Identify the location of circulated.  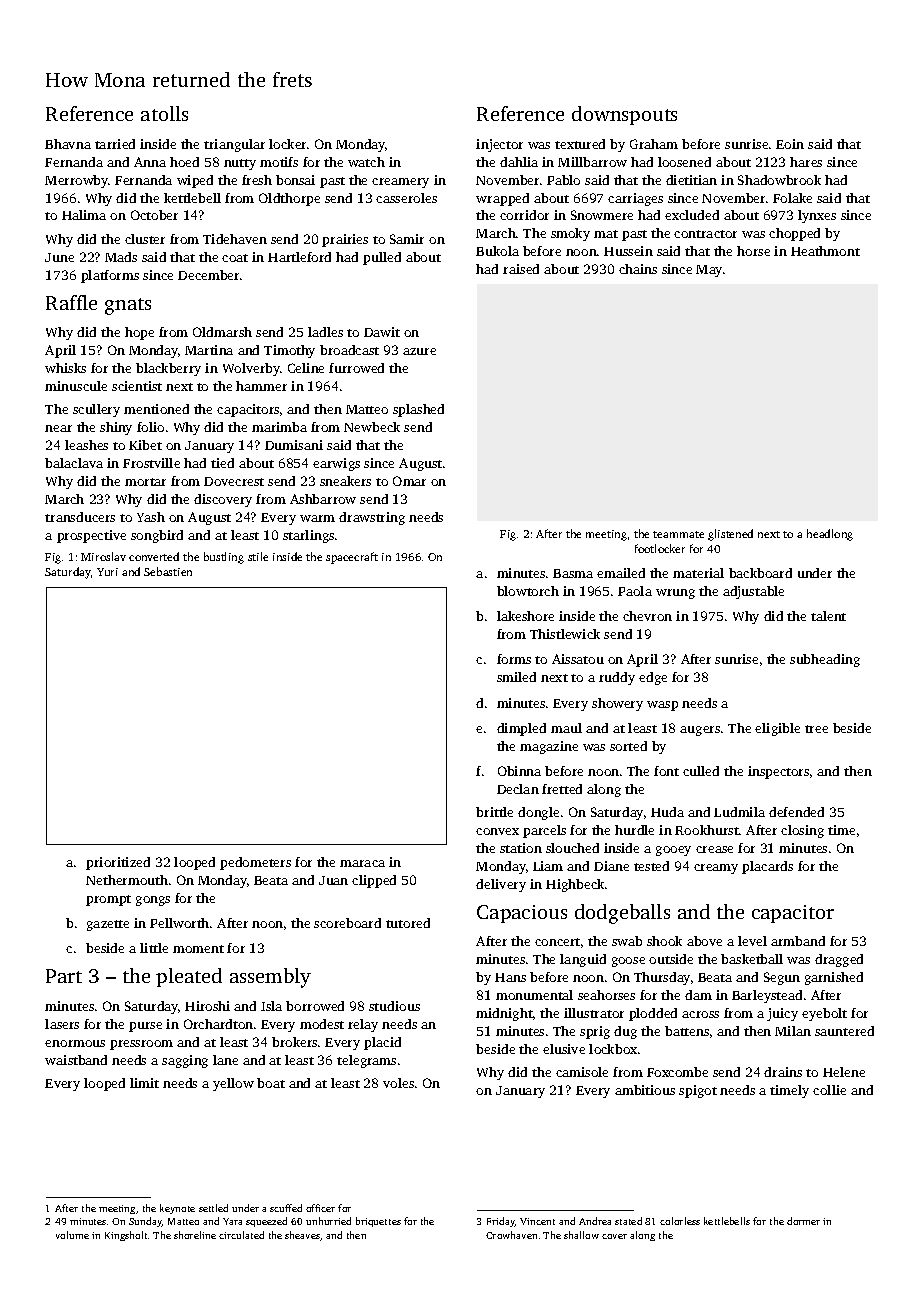
(241, 1235).
